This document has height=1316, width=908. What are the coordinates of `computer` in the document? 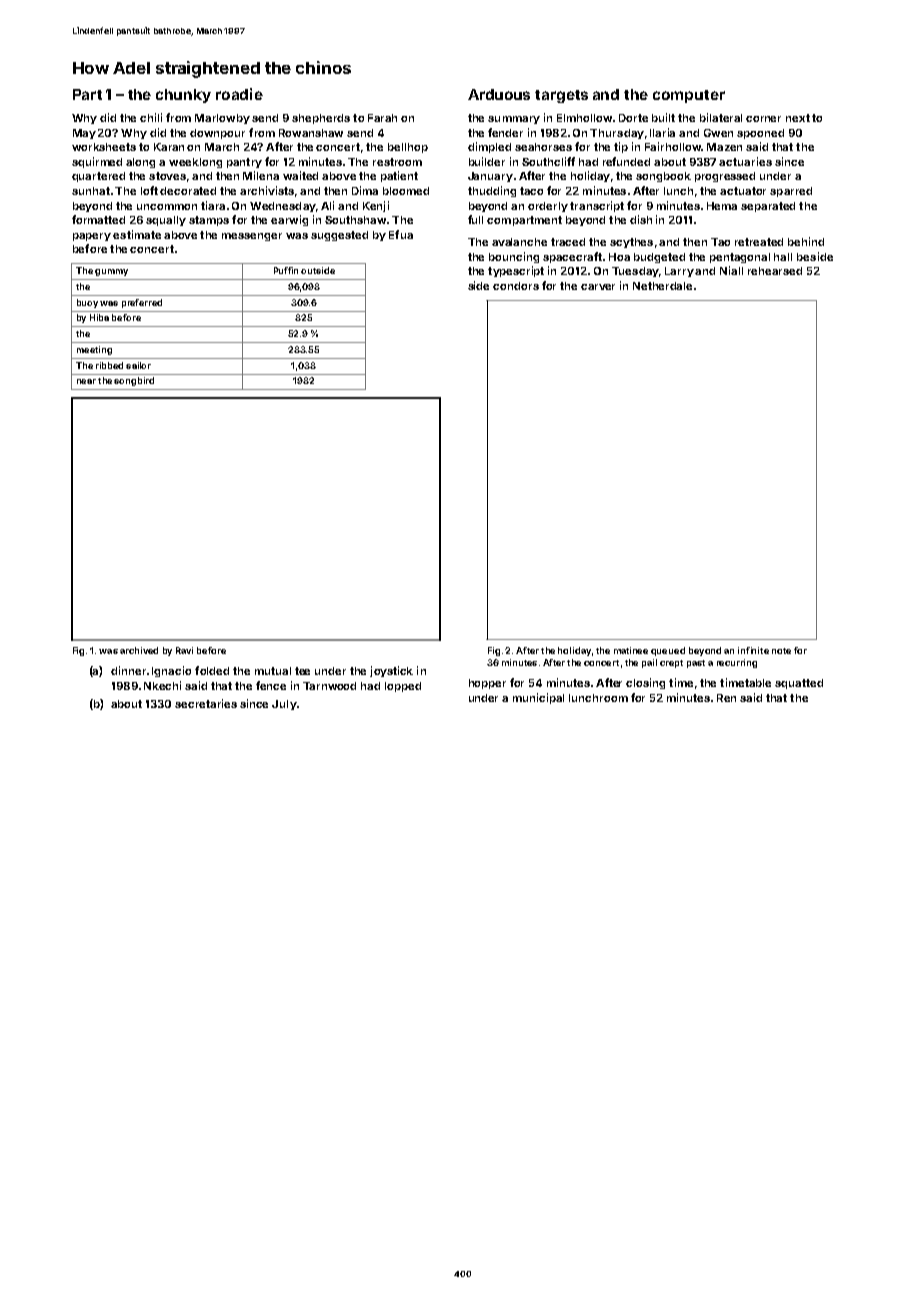 It's located at (689, 96).
